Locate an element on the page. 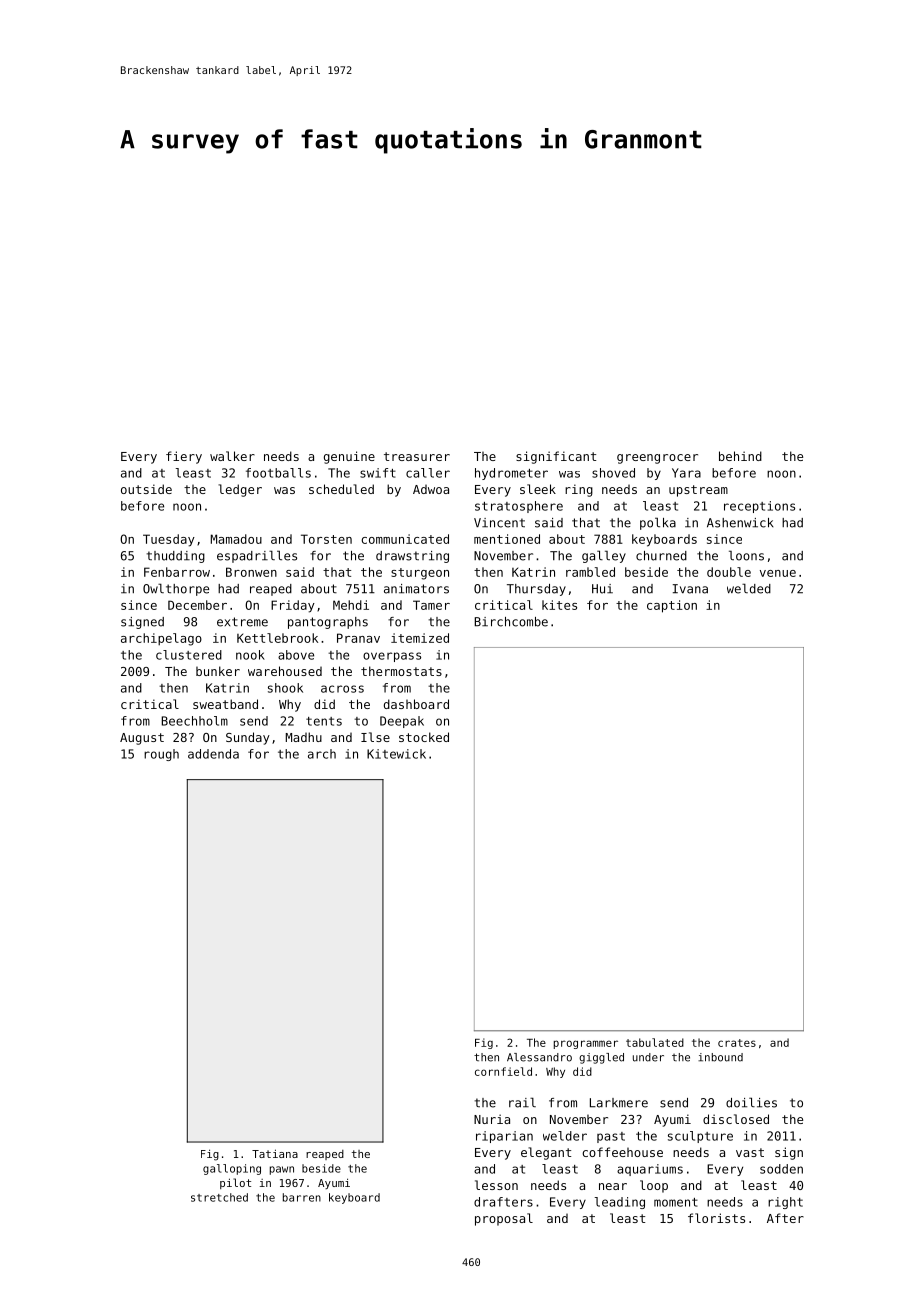  hydrometer is located at coordinates (511, 474).
